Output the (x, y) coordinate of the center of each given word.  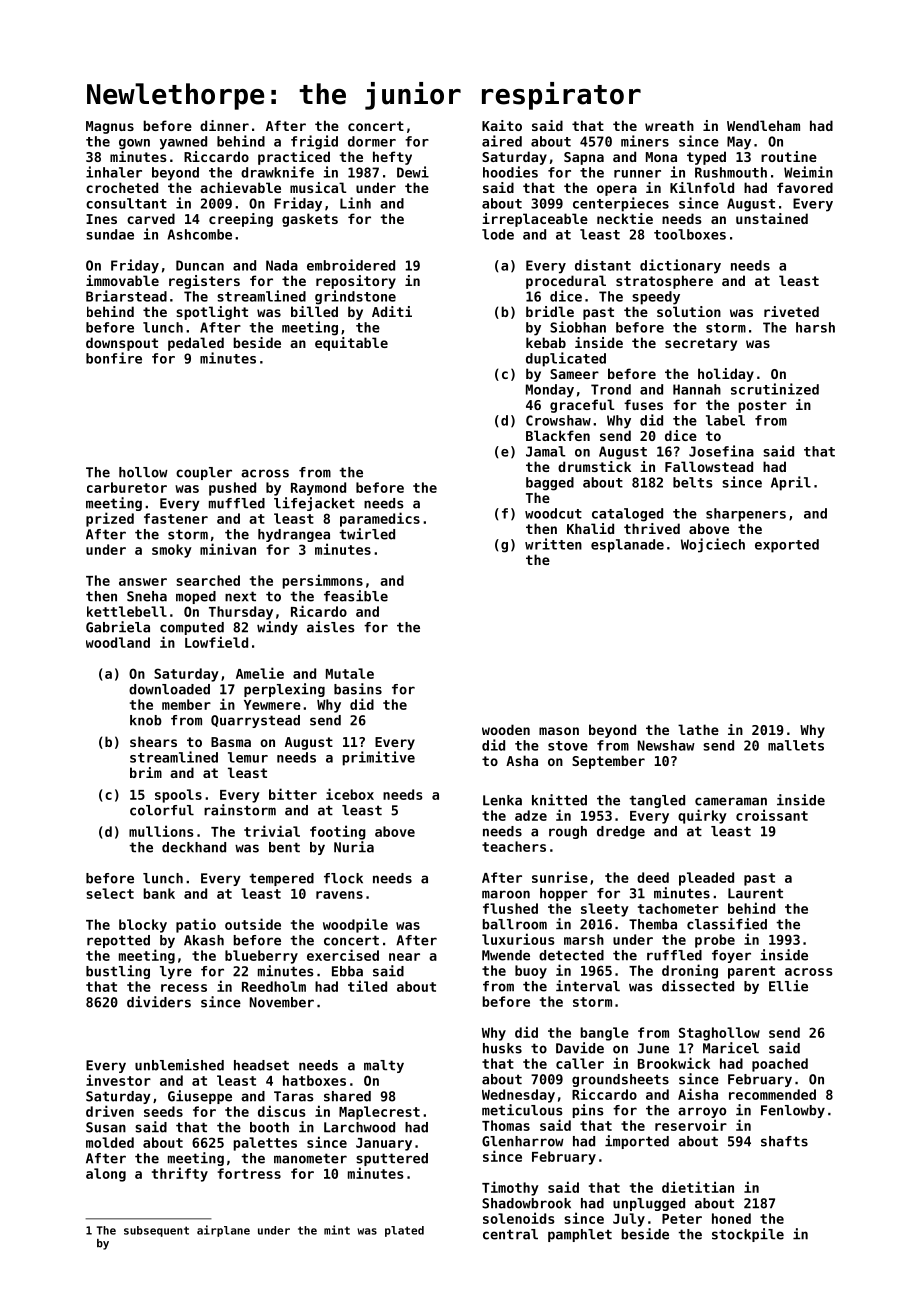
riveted (791, 311)
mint (337, 1230)
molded (110, 1142)
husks (502, 1048)
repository (356, 282)
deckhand (194, 847)
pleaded (706, 879)
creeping (241, 220)
